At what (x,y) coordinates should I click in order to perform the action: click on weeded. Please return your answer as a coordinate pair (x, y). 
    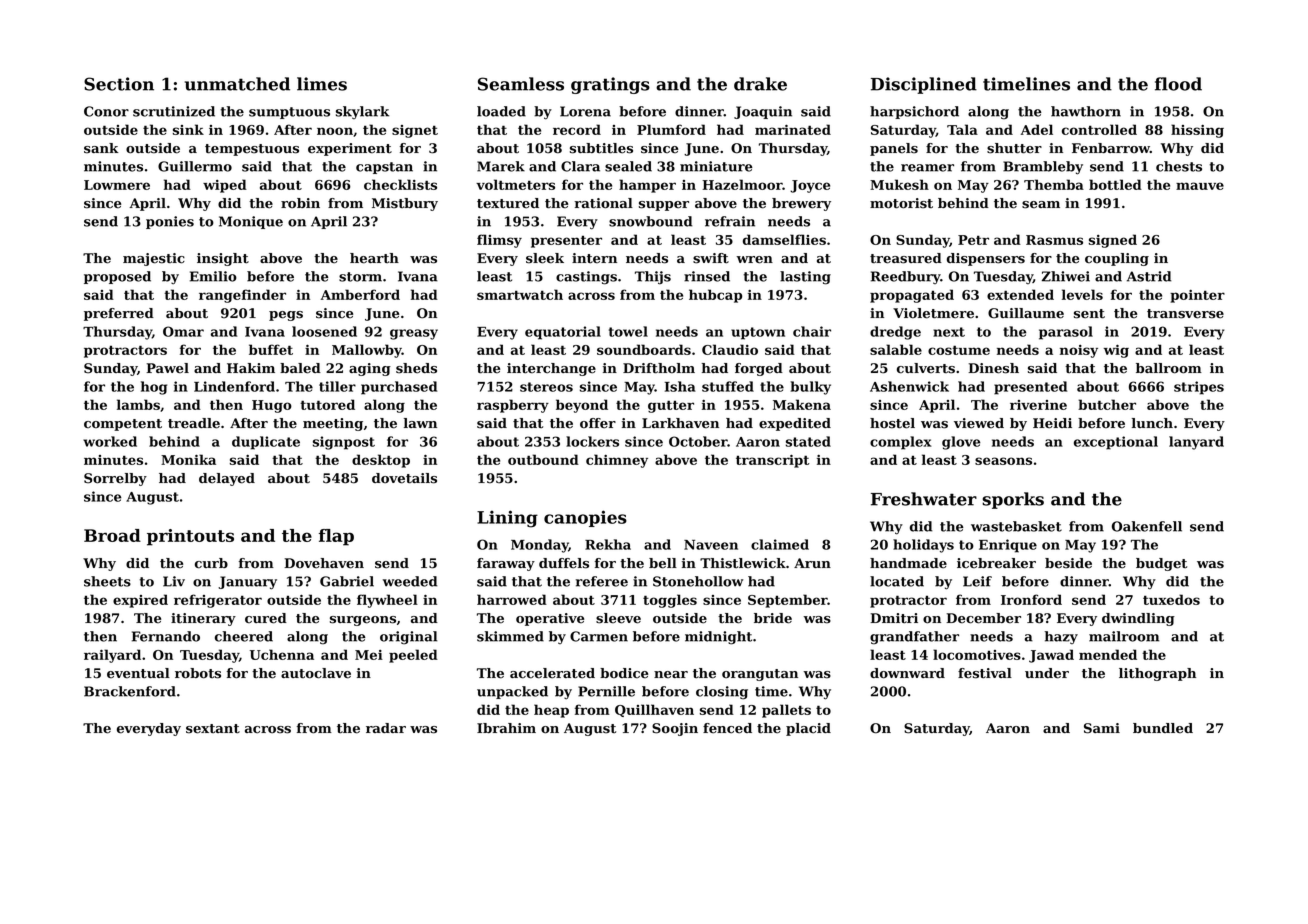
    Looking at the image, I should click on (410, 581).
